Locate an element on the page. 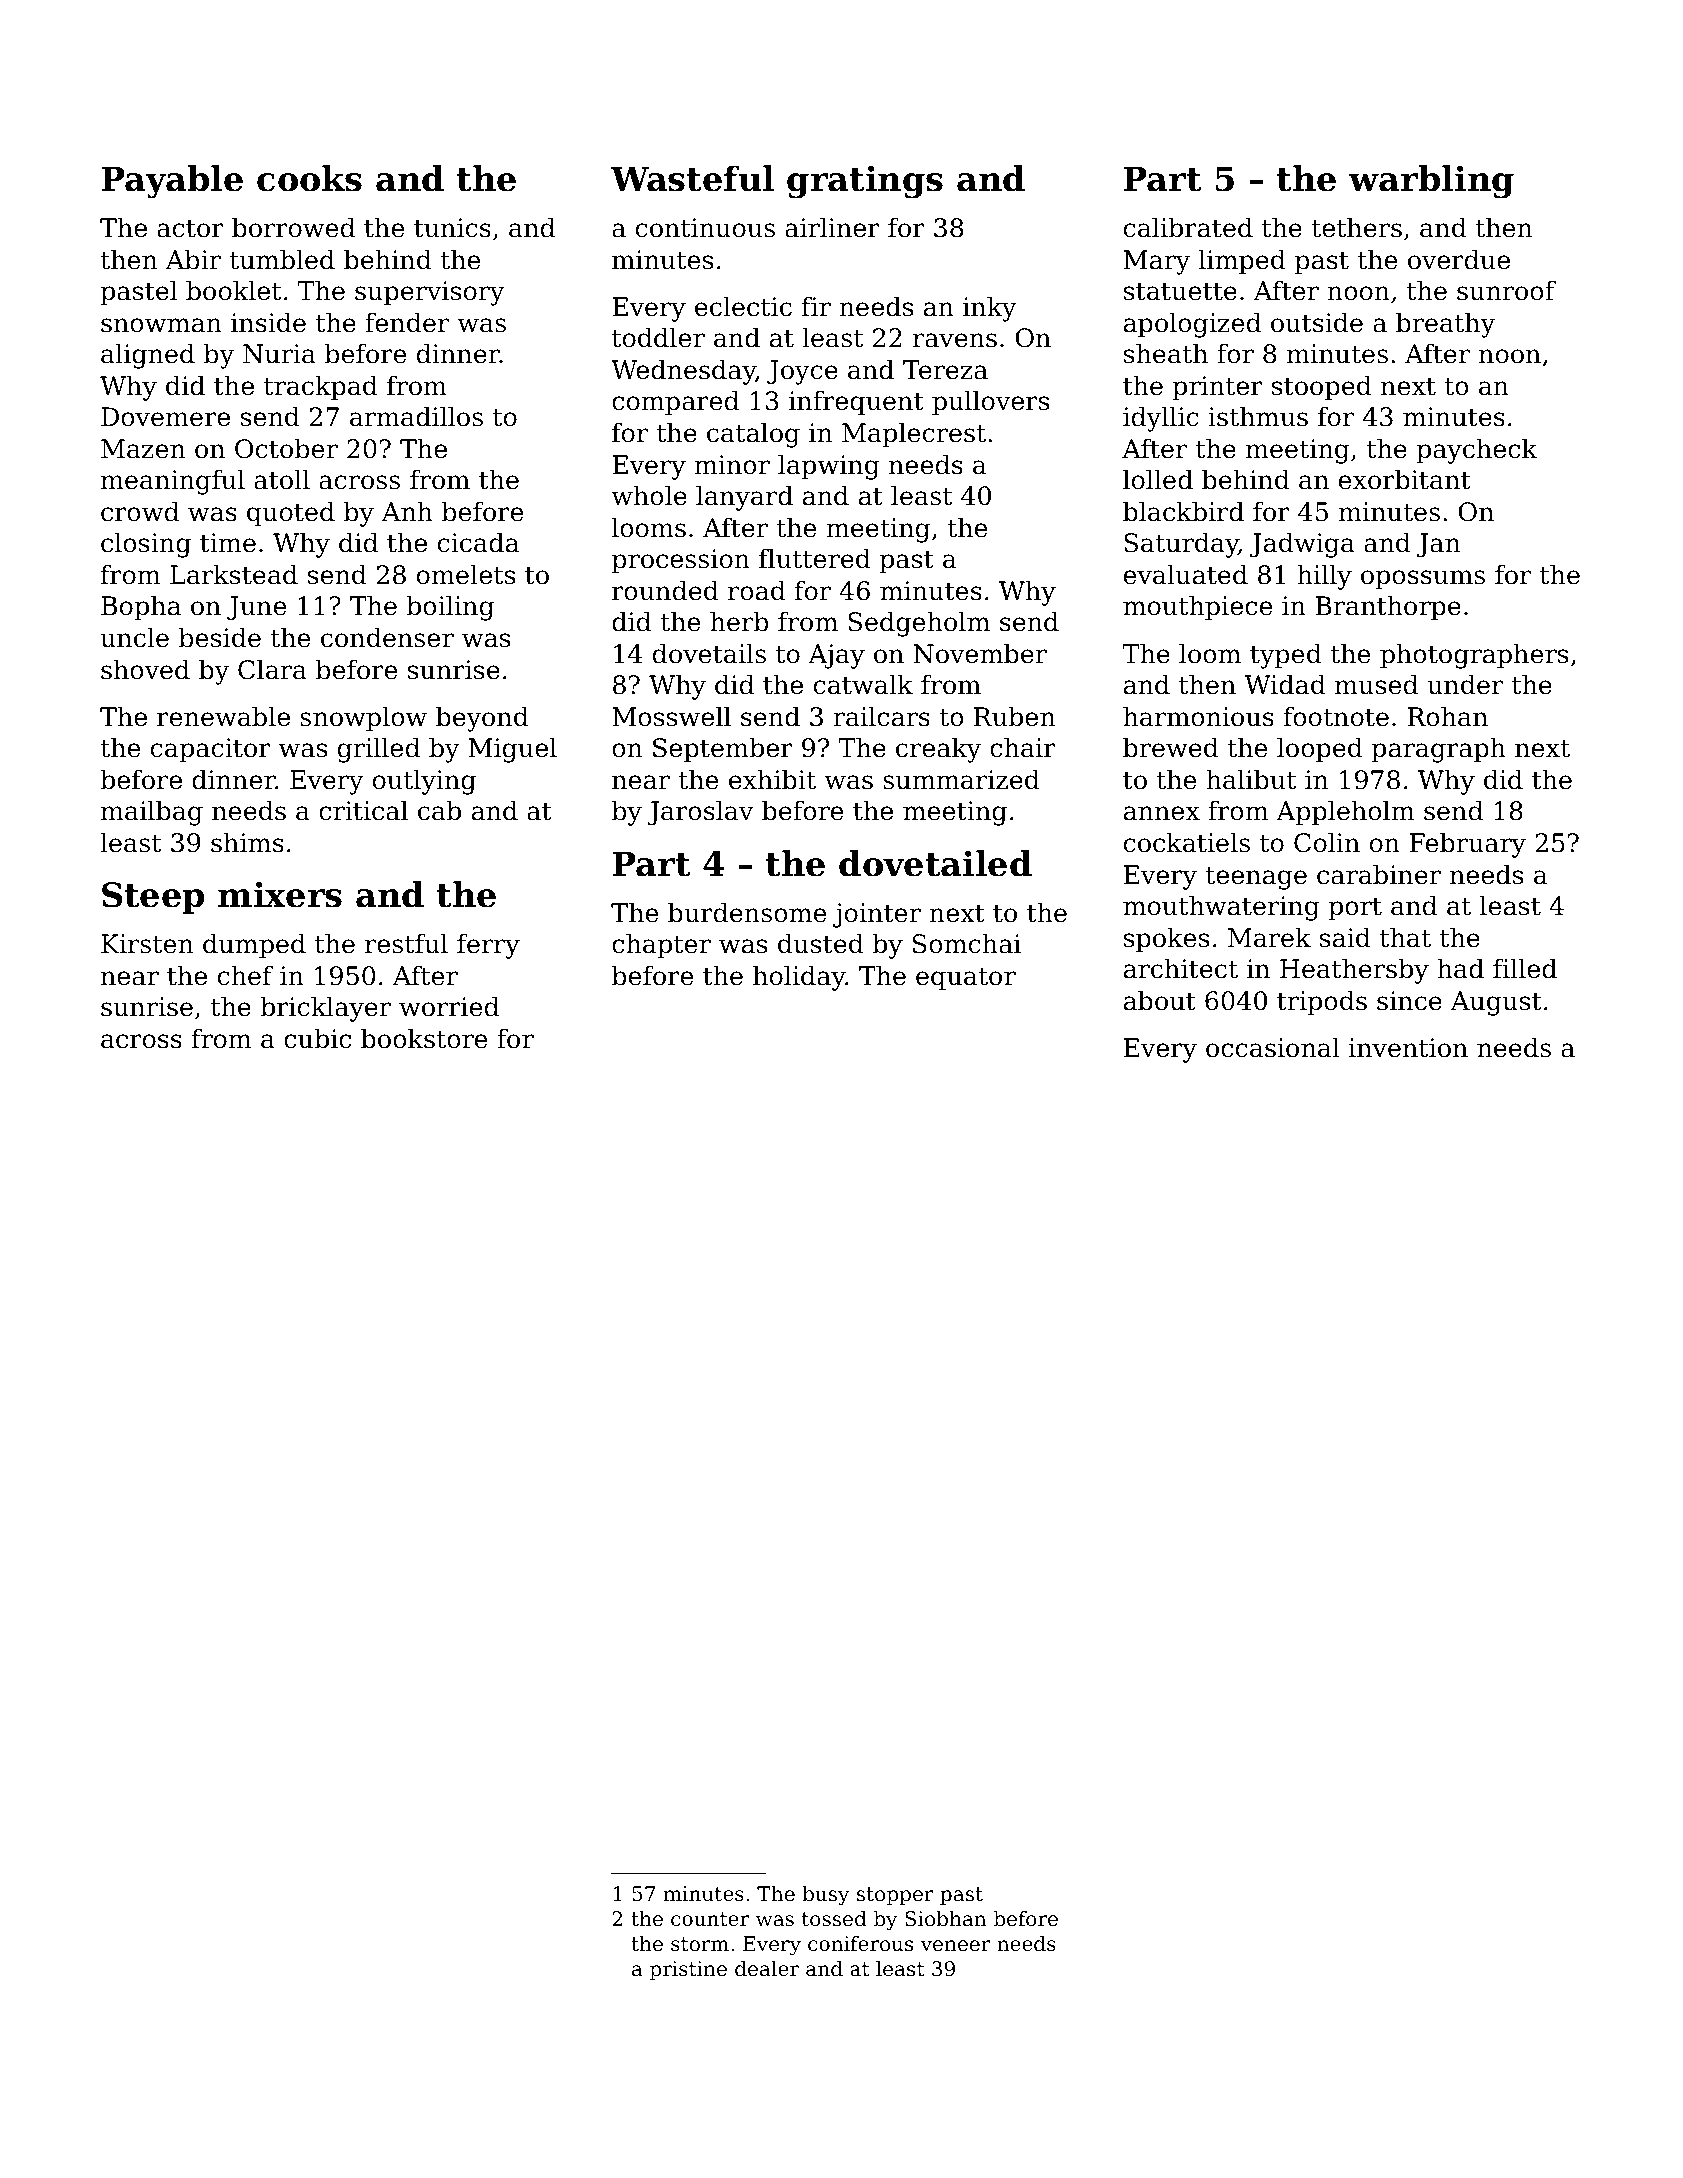 The width and height of the document is (1683, 2178). occasional is located at coordinates (1273, 1047).
